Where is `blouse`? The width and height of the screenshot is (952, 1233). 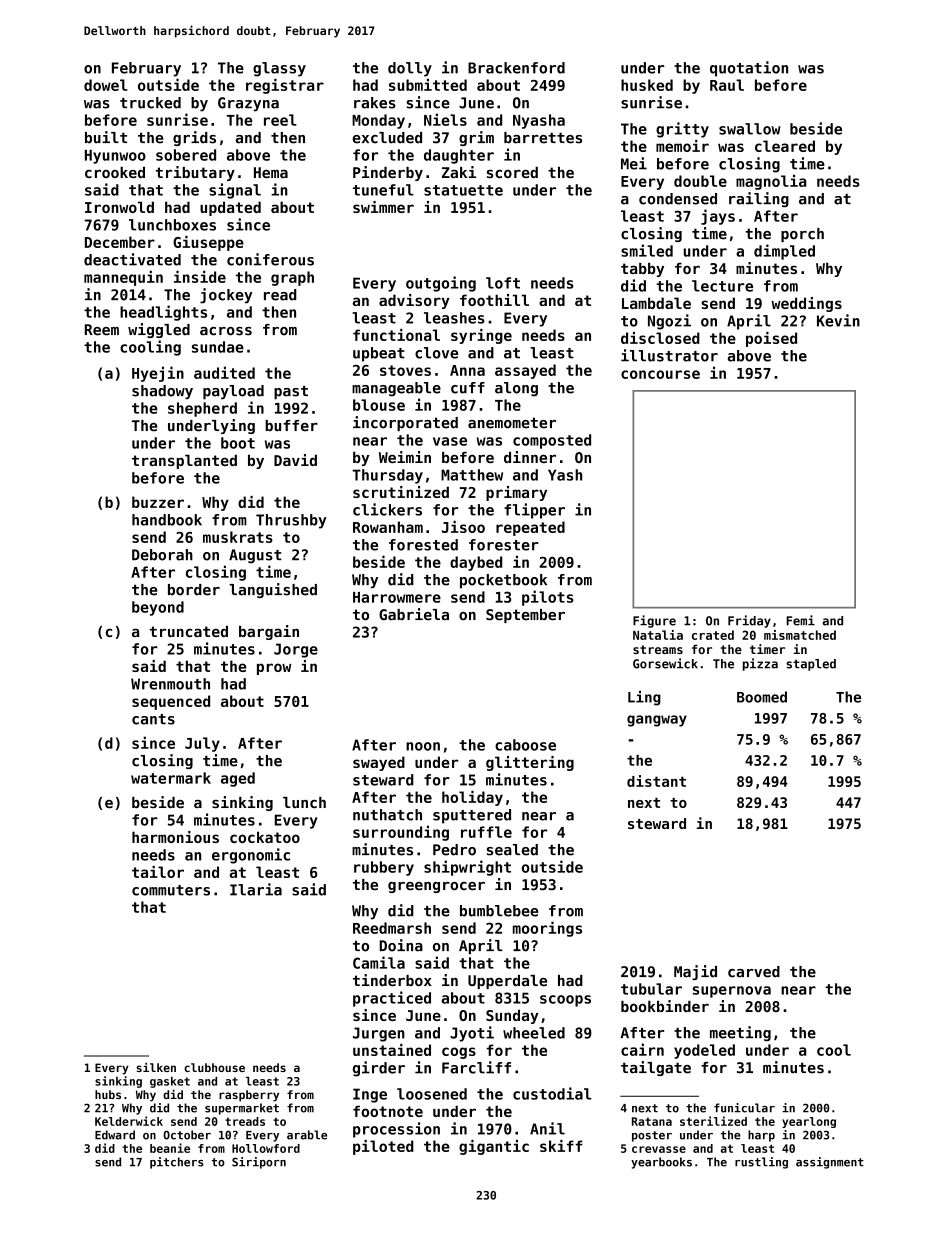
blouse is located at coordinates (379, 405).
